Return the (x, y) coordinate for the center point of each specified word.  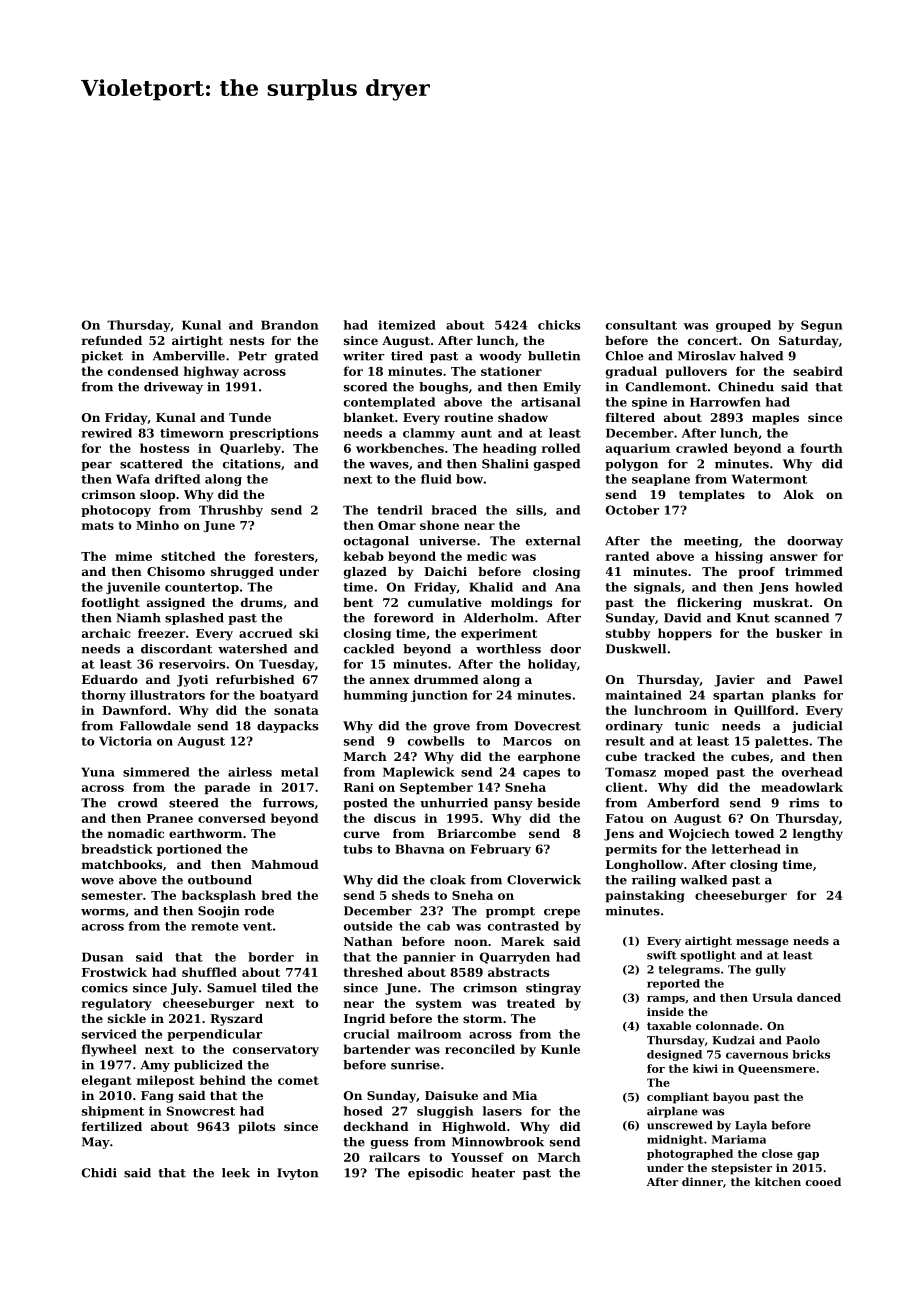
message (762, 943)
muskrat (781, 602)
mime (133, 556)
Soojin (219, 912)
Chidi (99, 1173)
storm (482, 1019)
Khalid (491, 587)
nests (247, 341)
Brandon (289, 325)
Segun (821, 326)
